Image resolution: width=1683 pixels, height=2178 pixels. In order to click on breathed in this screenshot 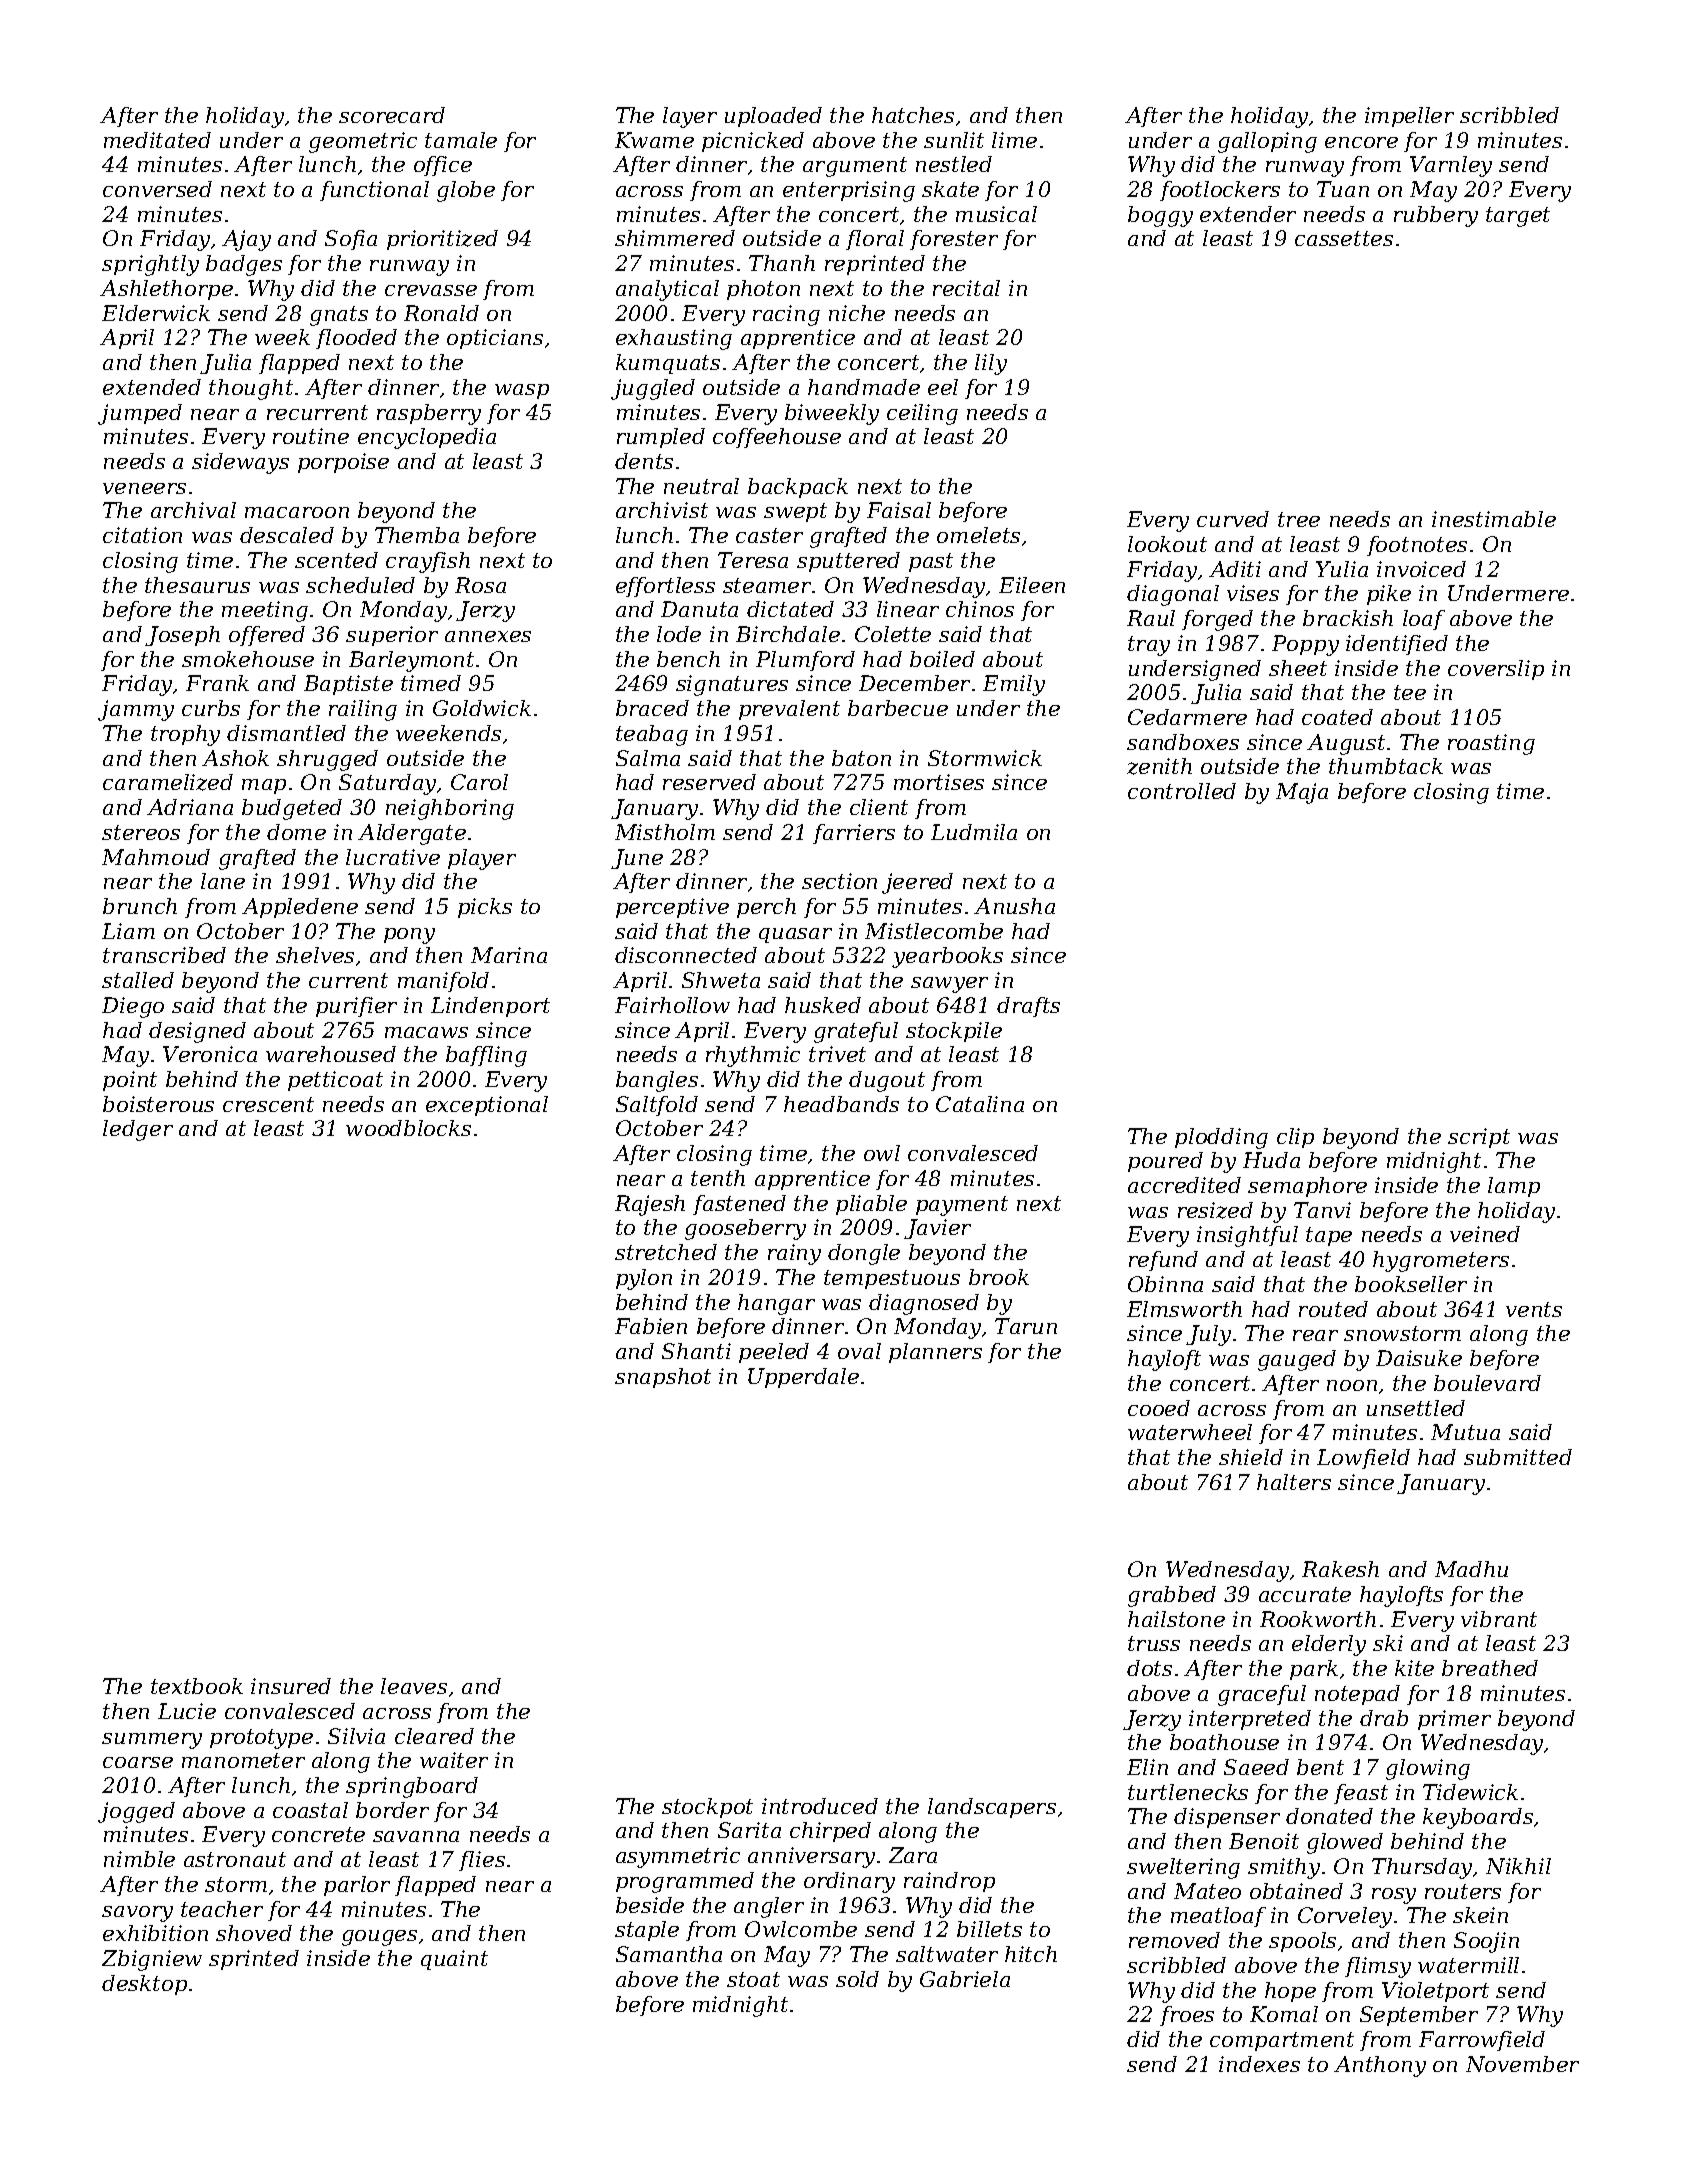, I will do `click(1490, 1668)`.
